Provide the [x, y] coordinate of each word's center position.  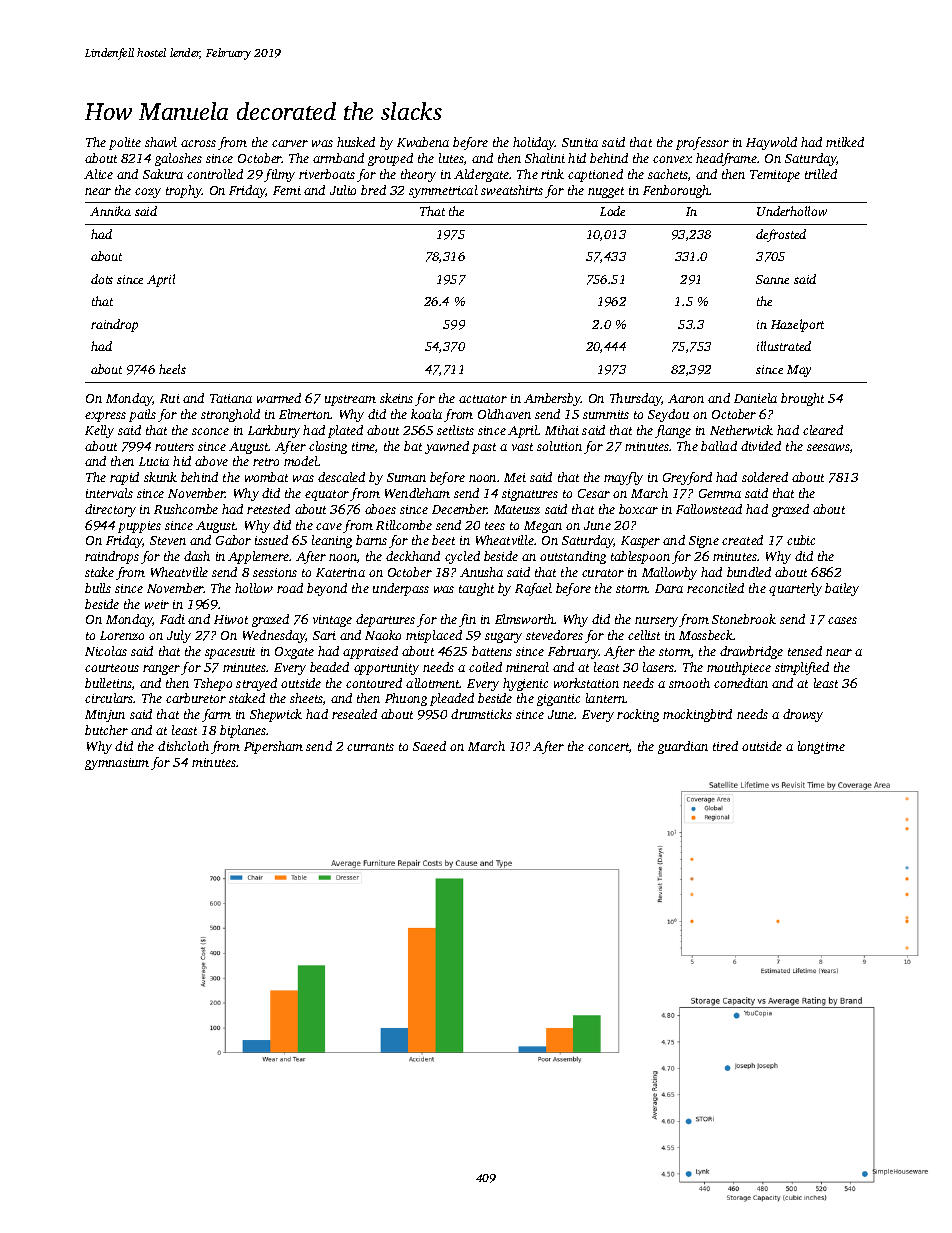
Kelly [99, 431]
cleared [823, 430]
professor [702, 143]
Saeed [429, 746]
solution [559, 446]
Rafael [533, 589]
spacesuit [230, 653]
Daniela [755, 398]
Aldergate [481, 175]
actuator [483, 399]
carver [290, 143]
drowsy [803, 715]
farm [216, 715]
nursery [656, 622]
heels [172, 369]
